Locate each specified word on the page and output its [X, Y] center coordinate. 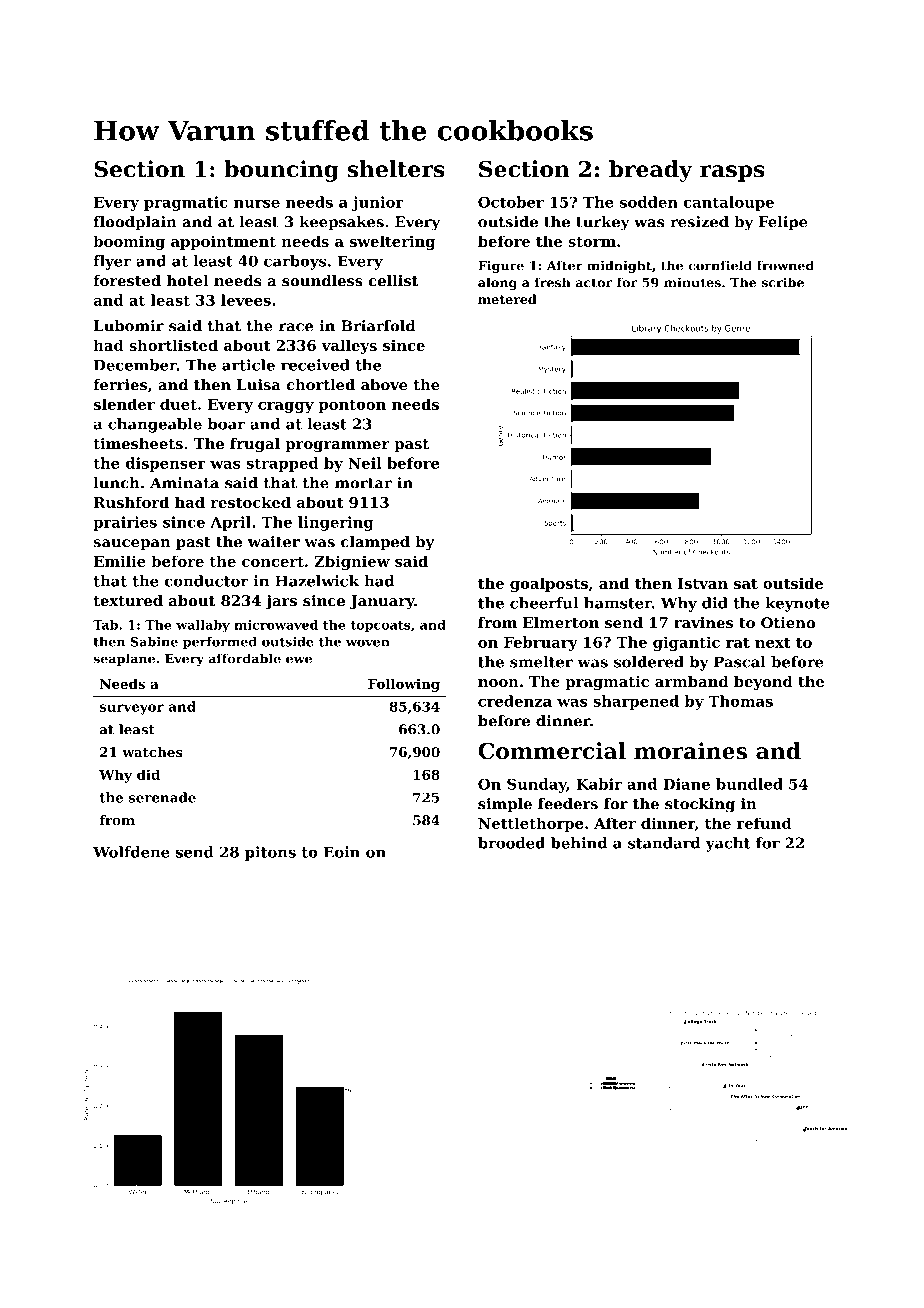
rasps [732, 173]
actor [594, 283]
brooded [511, 843]
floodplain [135, 223]
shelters [396, 169]
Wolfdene [131, 852]
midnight [619, 266]
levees [246, 300]
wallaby [203, 626]
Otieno [788, 623]
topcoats [381, 626]
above [384, 385]
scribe [783, 282]
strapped [282, 464]
